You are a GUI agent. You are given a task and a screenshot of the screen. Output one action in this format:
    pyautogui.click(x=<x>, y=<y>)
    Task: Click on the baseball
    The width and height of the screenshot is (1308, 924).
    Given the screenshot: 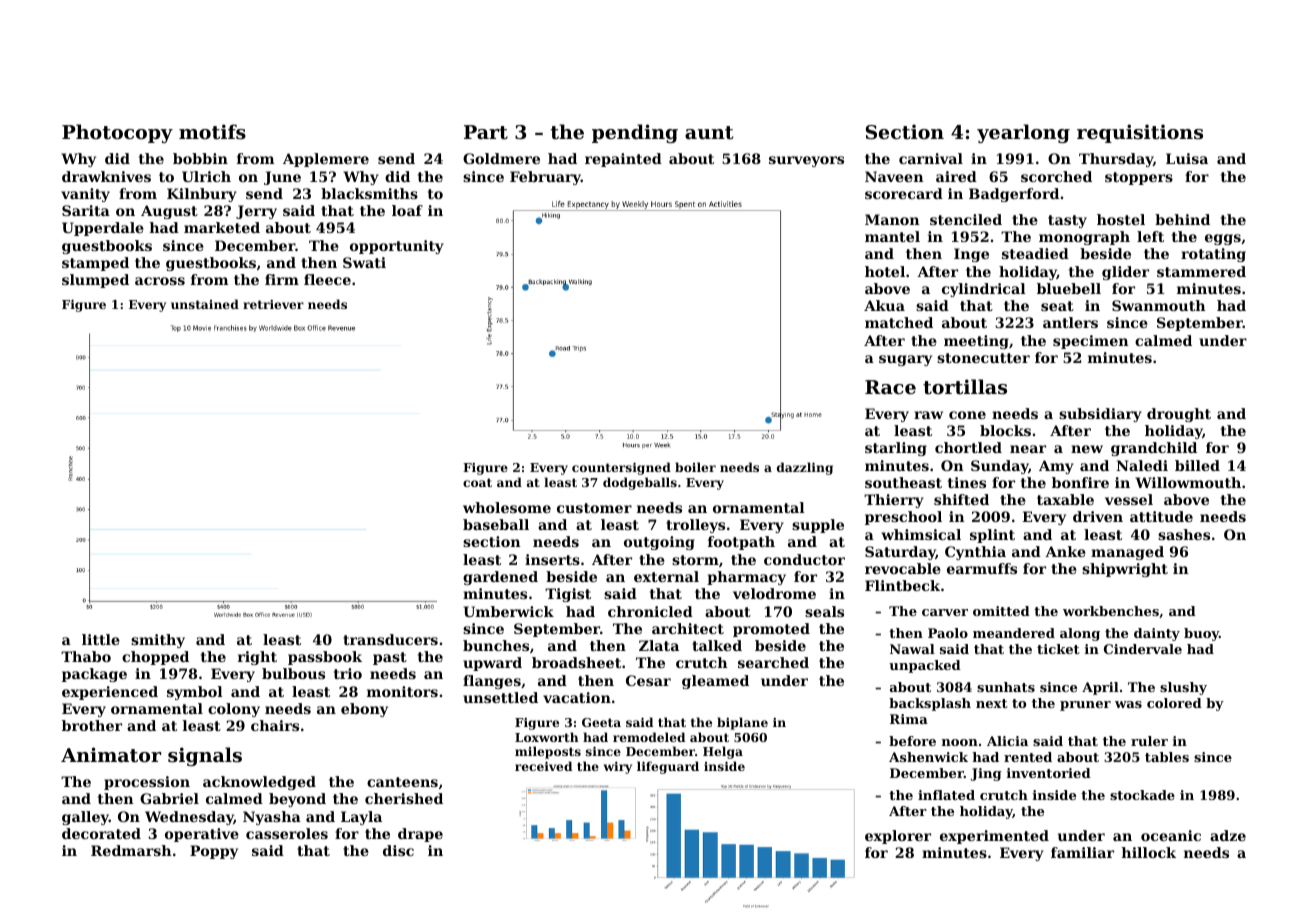 What is the action you would take?
    pyautogui.click(x=496, y=524)
